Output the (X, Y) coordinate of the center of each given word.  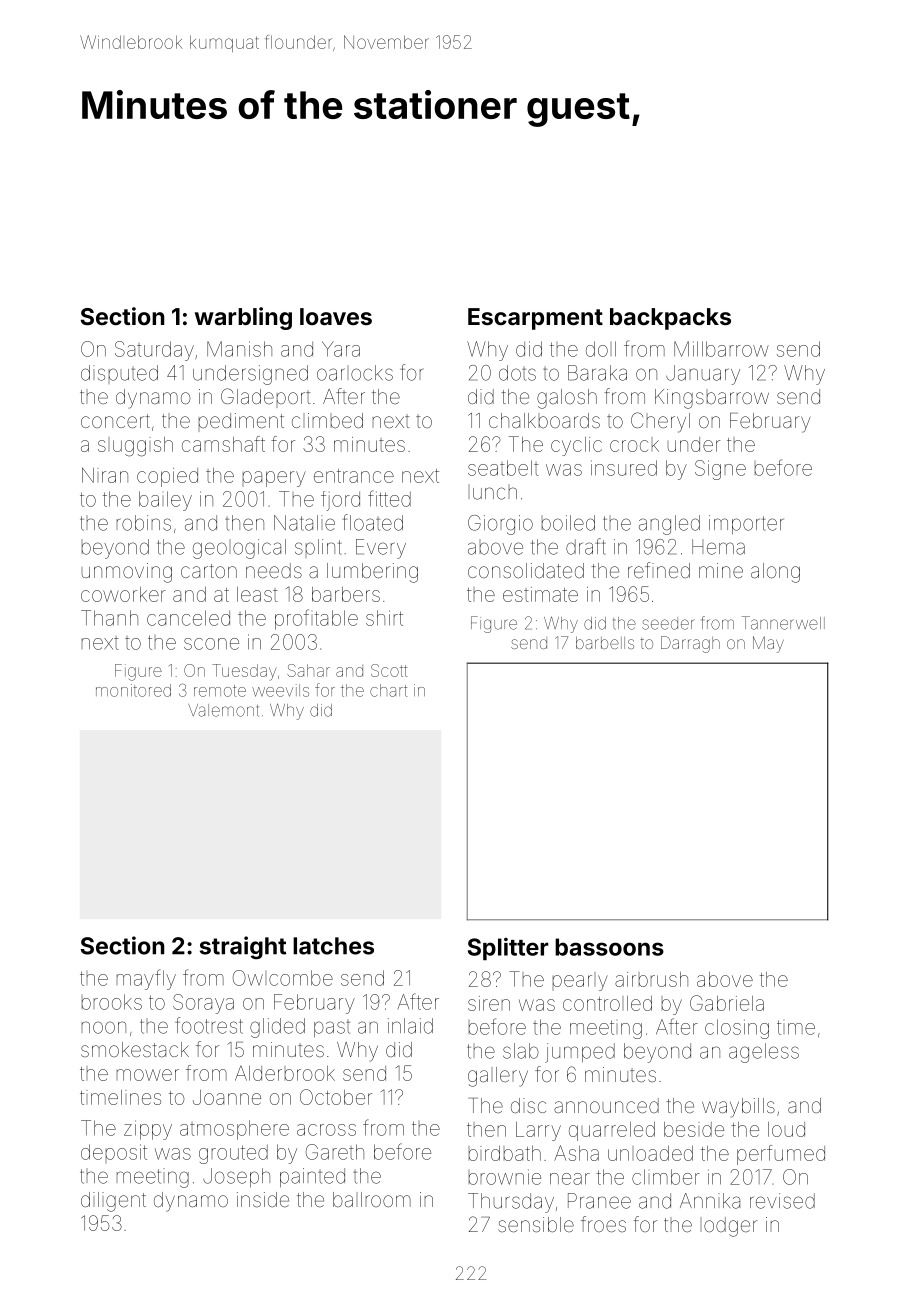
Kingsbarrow (712, 399)
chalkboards (544, 420)
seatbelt (503, 468)
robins (144, 523)
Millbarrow (721, 349)
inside (263, 1199)
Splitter (508, 949)
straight (243, 947)
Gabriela (727, 1003)
